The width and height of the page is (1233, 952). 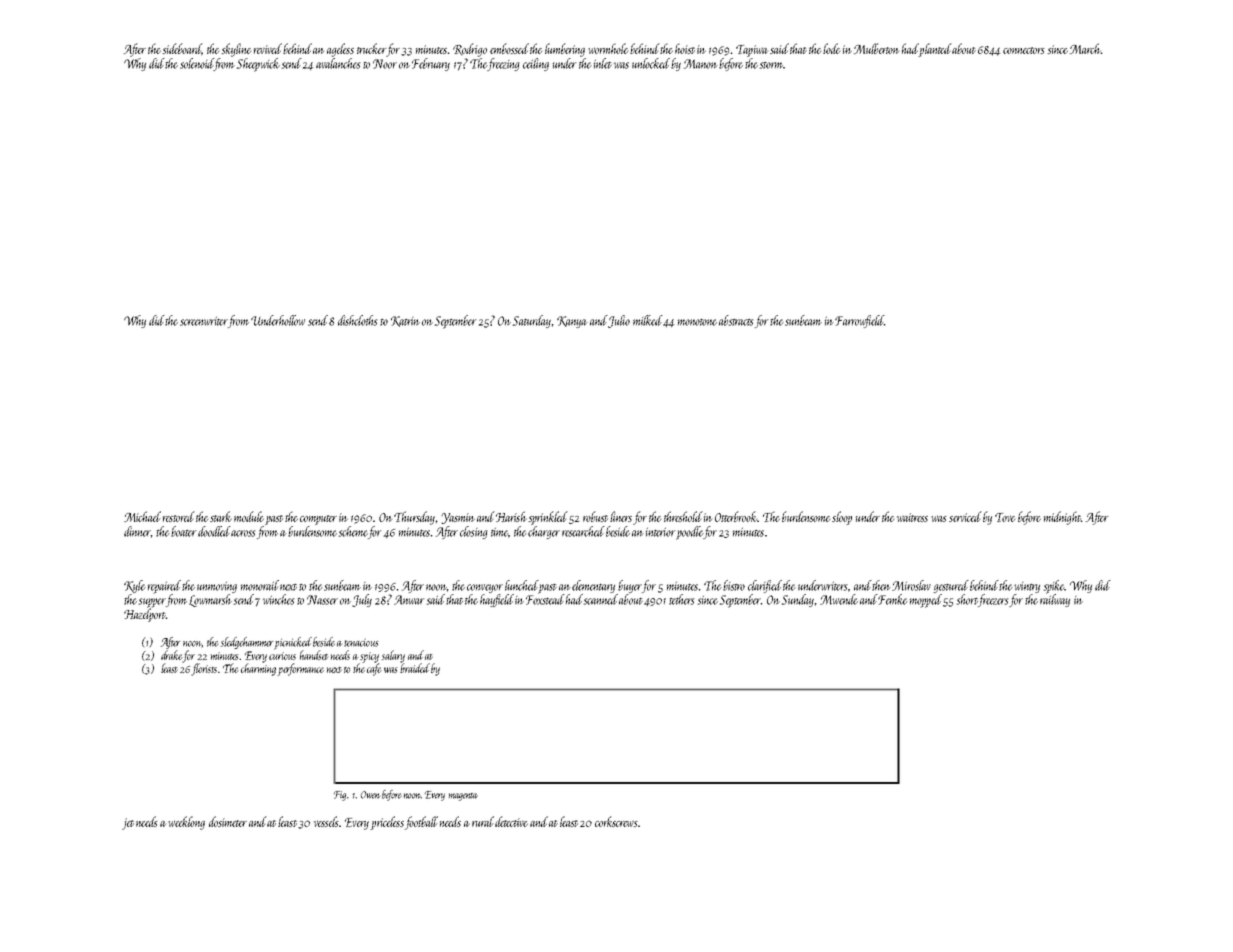 I want to click on freezing, so click(x=503, y=64).
